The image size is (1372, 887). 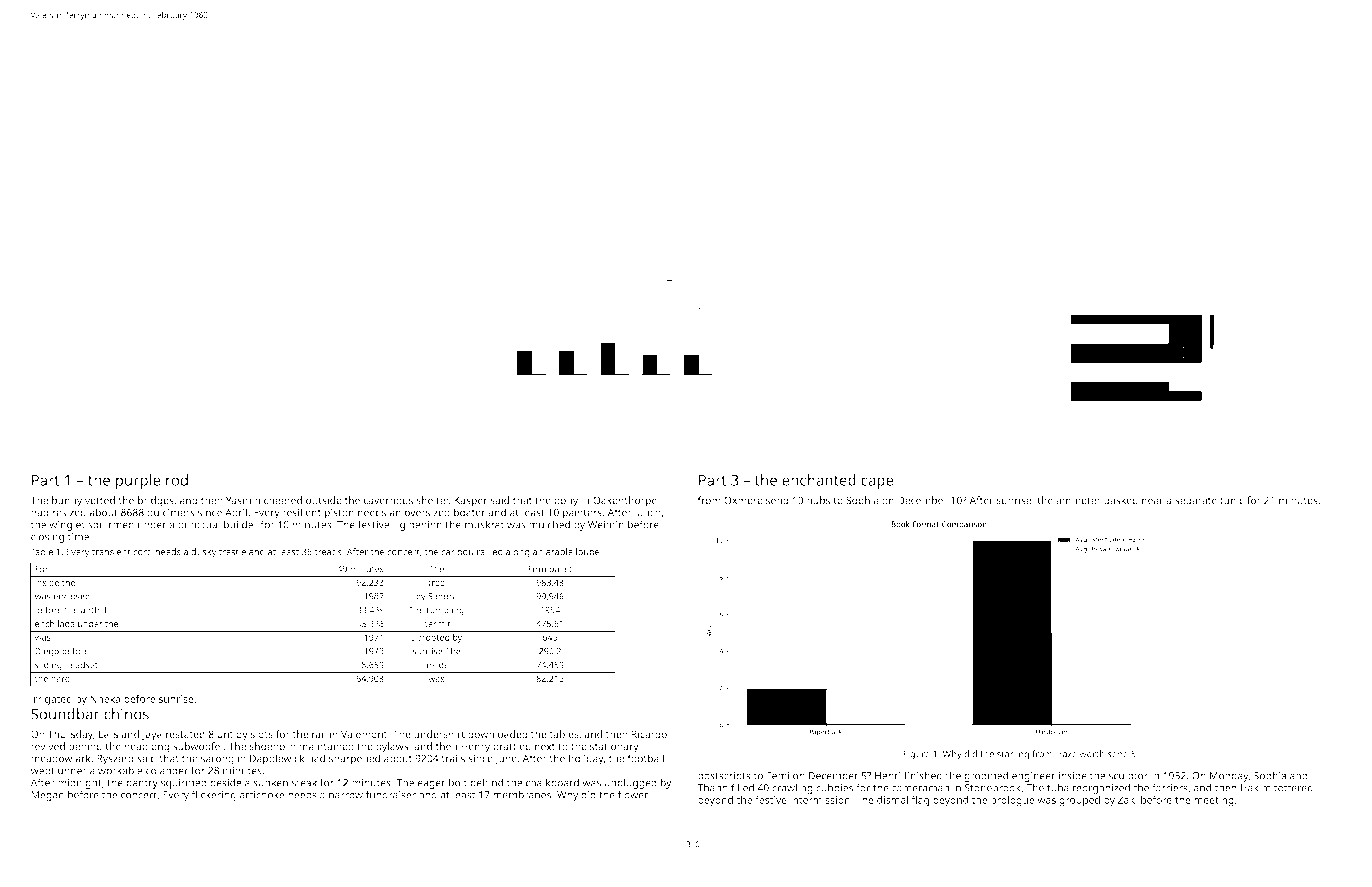 I want to click on dulcimers, so click(x=171, y=512).
